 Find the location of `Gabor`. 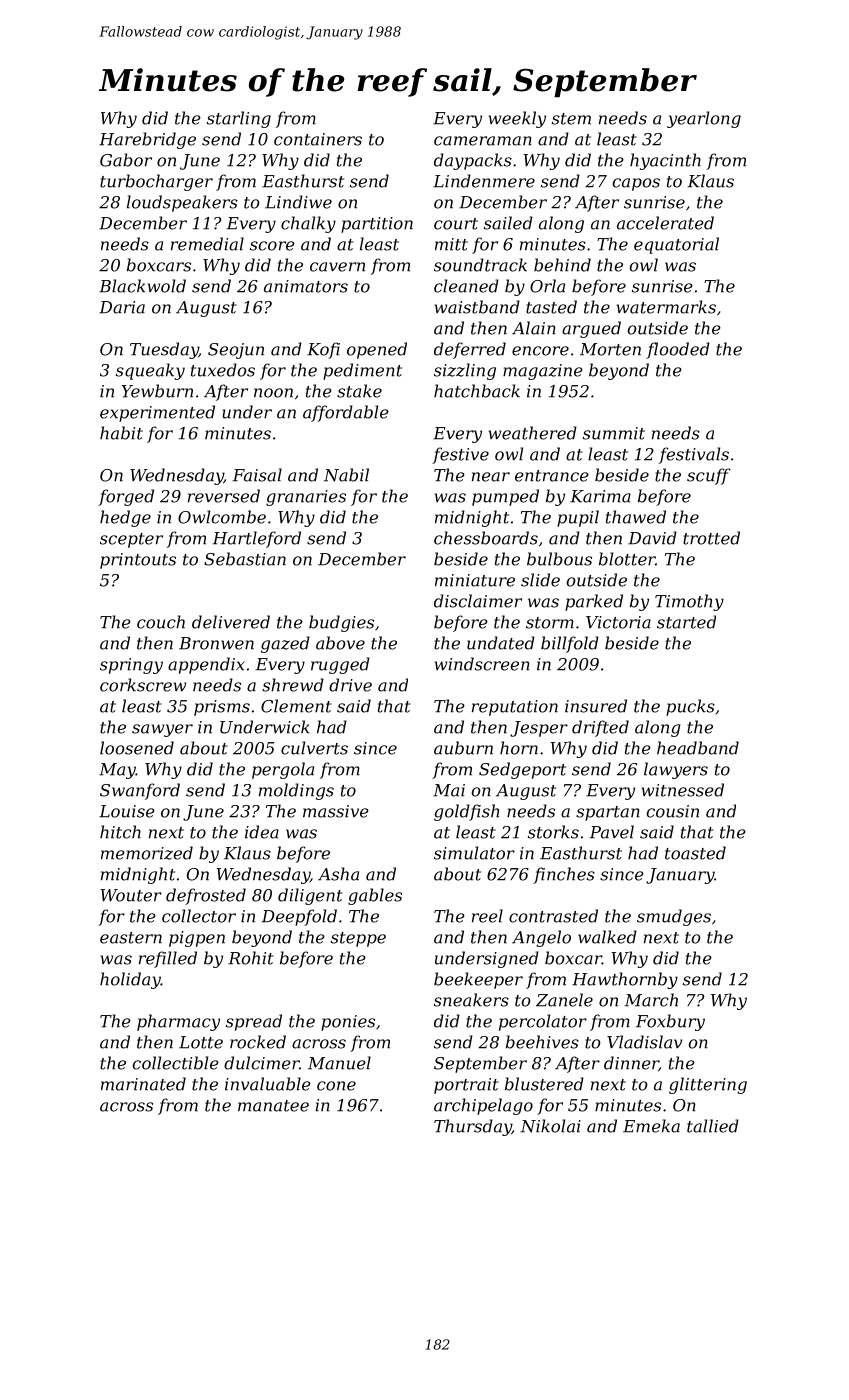

Gabor is located at coordinates (126, 160).
